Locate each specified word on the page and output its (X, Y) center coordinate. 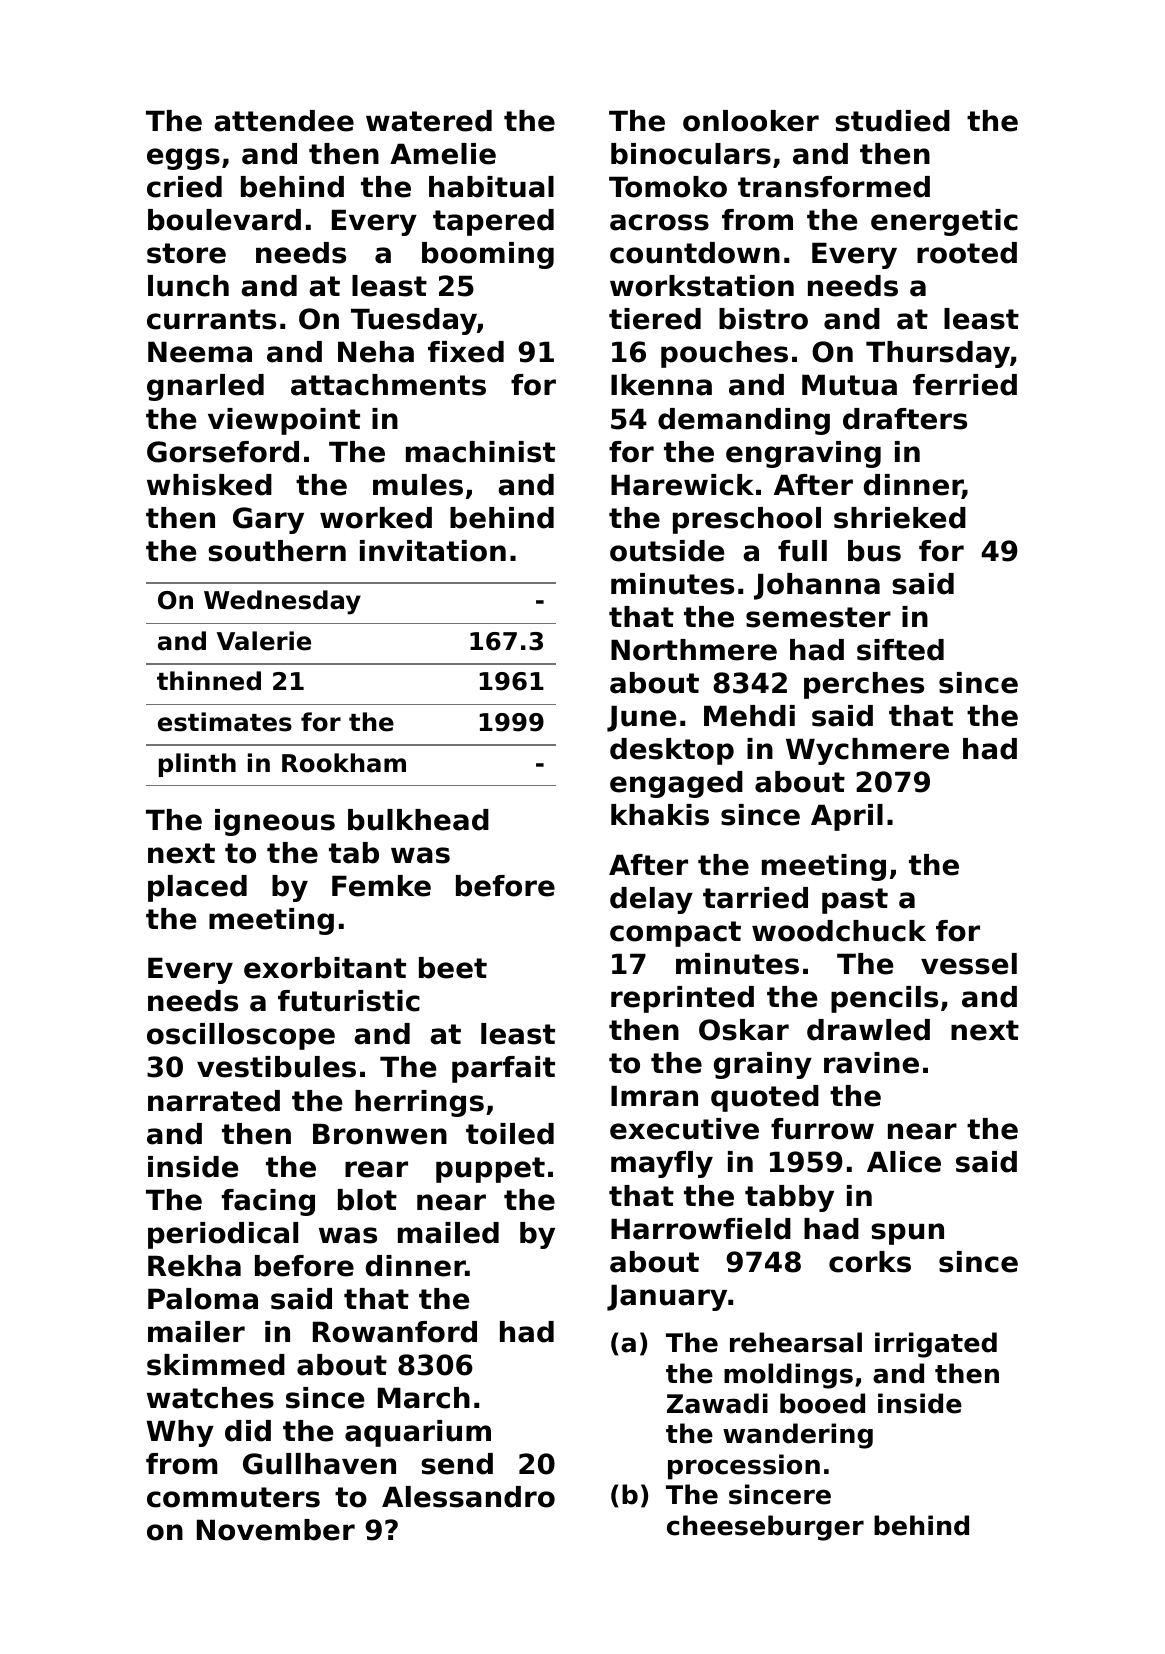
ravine (871, 1063)
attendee (284, 121)
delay (651, 900)
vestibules (276, 1067)
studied (892, 121)
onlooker (751, 121)
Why (180, 1433)
